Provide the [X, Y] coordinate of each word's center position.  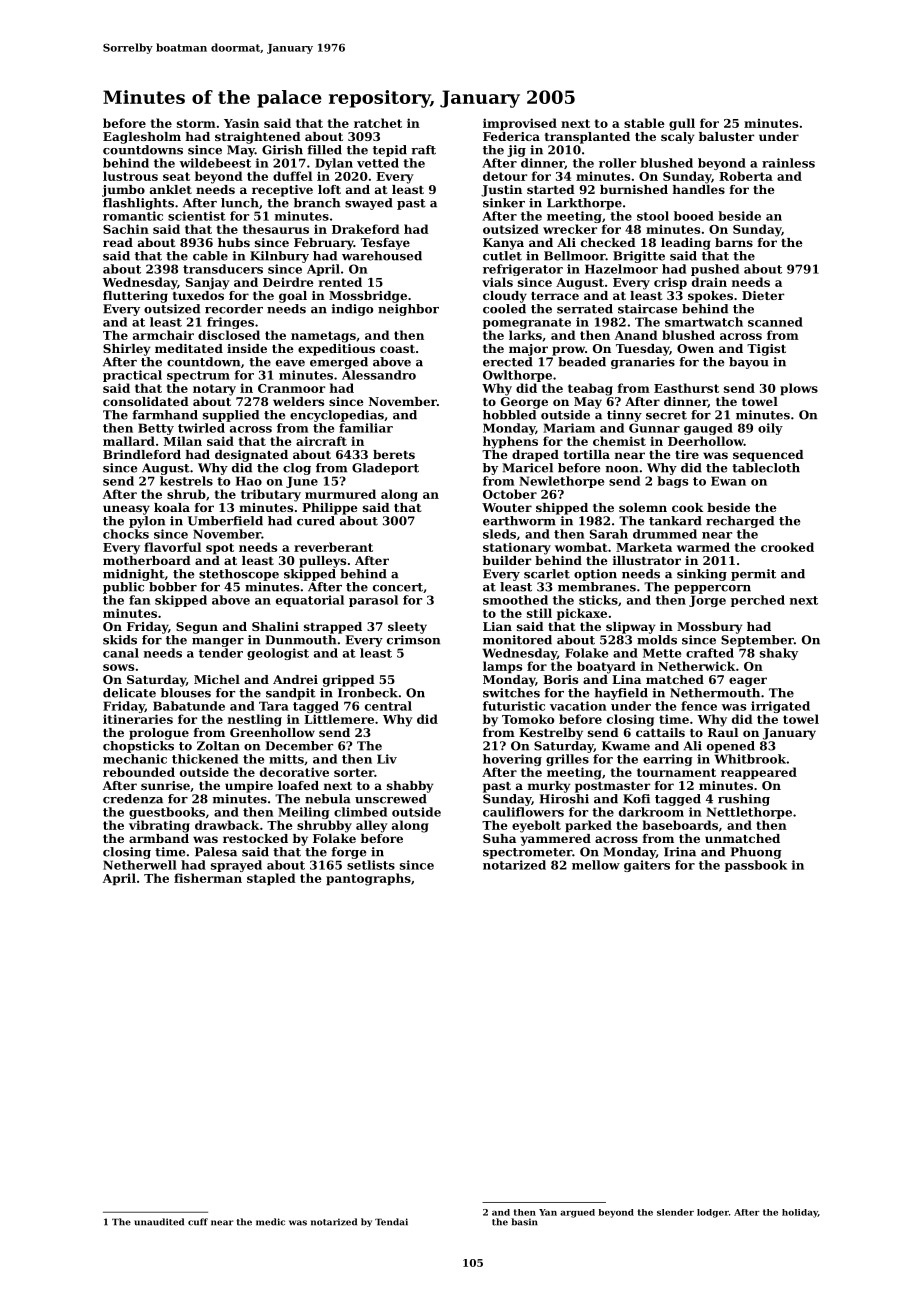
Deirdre [288, 282]
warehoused [382, 256]
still [539, 613]
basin [524, 1222]
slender [675, 1212]
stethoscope [239, 575]
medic [270, 1222]
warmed [703, 547]
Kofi [636, 799]
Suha [499, 838]
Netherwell [140, 865]
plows [799, 389]
